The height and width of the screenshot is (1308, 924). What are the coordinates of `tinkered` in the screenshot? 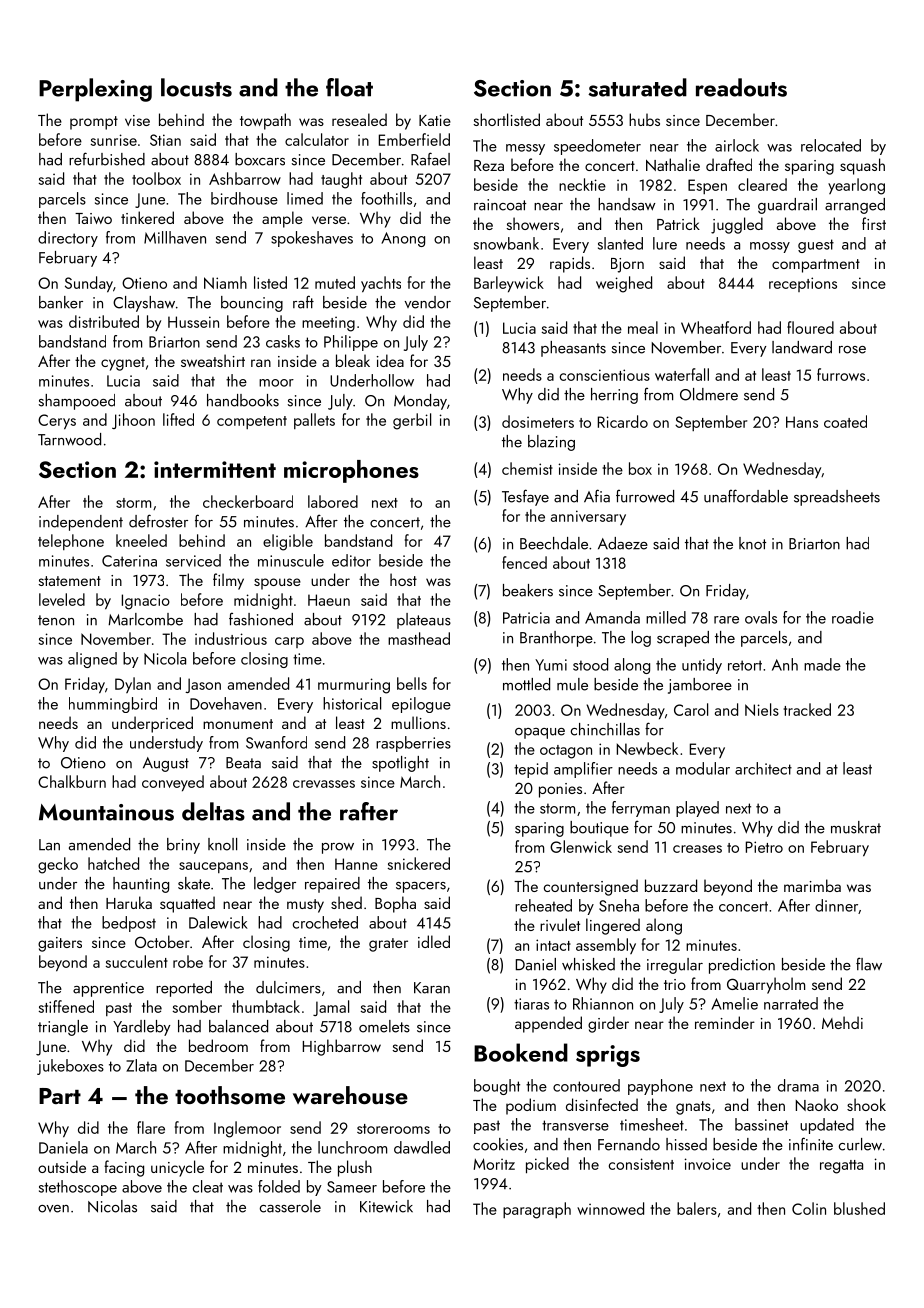 It's located at (147, 217).
